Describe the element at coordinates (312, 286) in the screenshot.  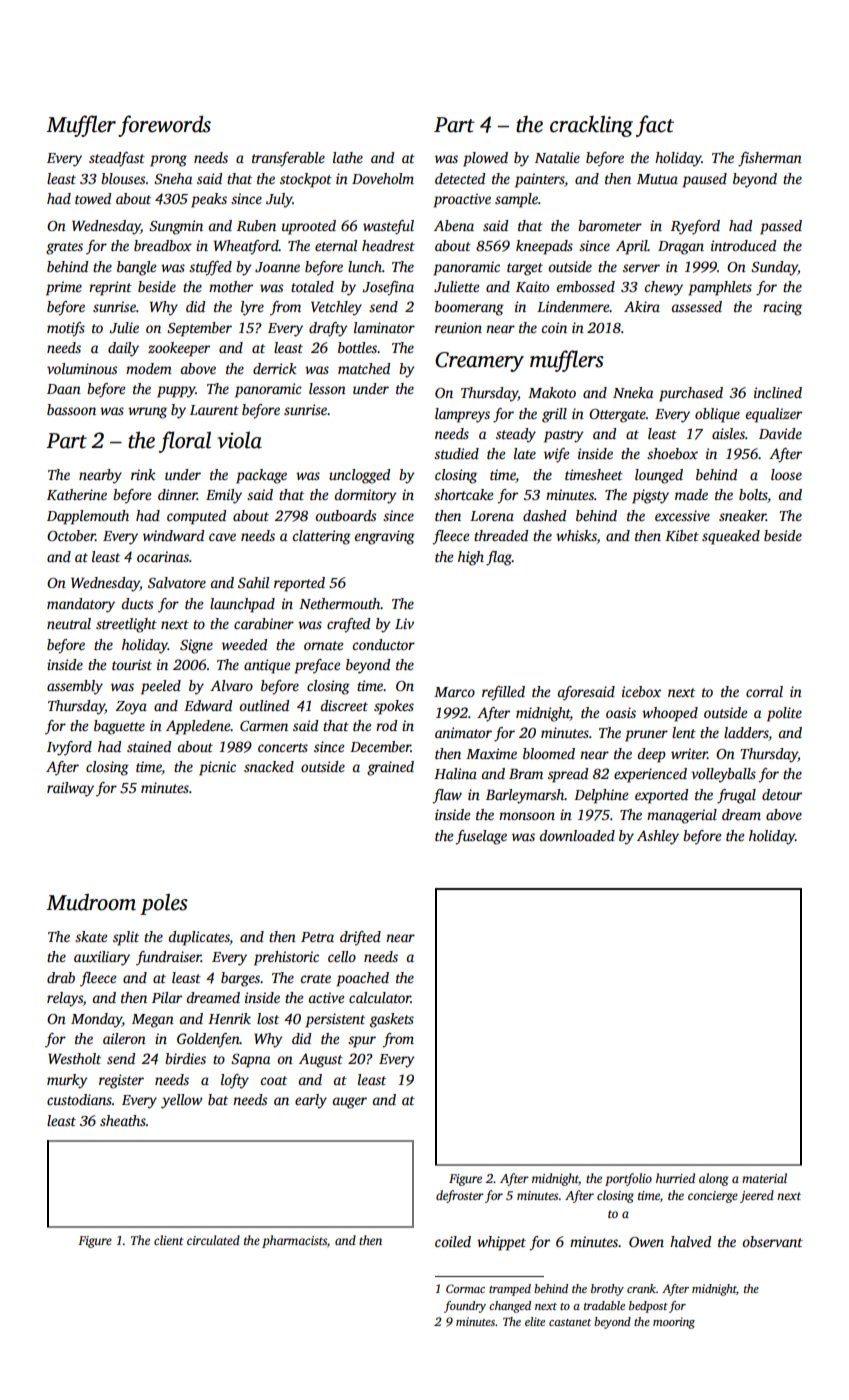
I see `totaled` at that location.
